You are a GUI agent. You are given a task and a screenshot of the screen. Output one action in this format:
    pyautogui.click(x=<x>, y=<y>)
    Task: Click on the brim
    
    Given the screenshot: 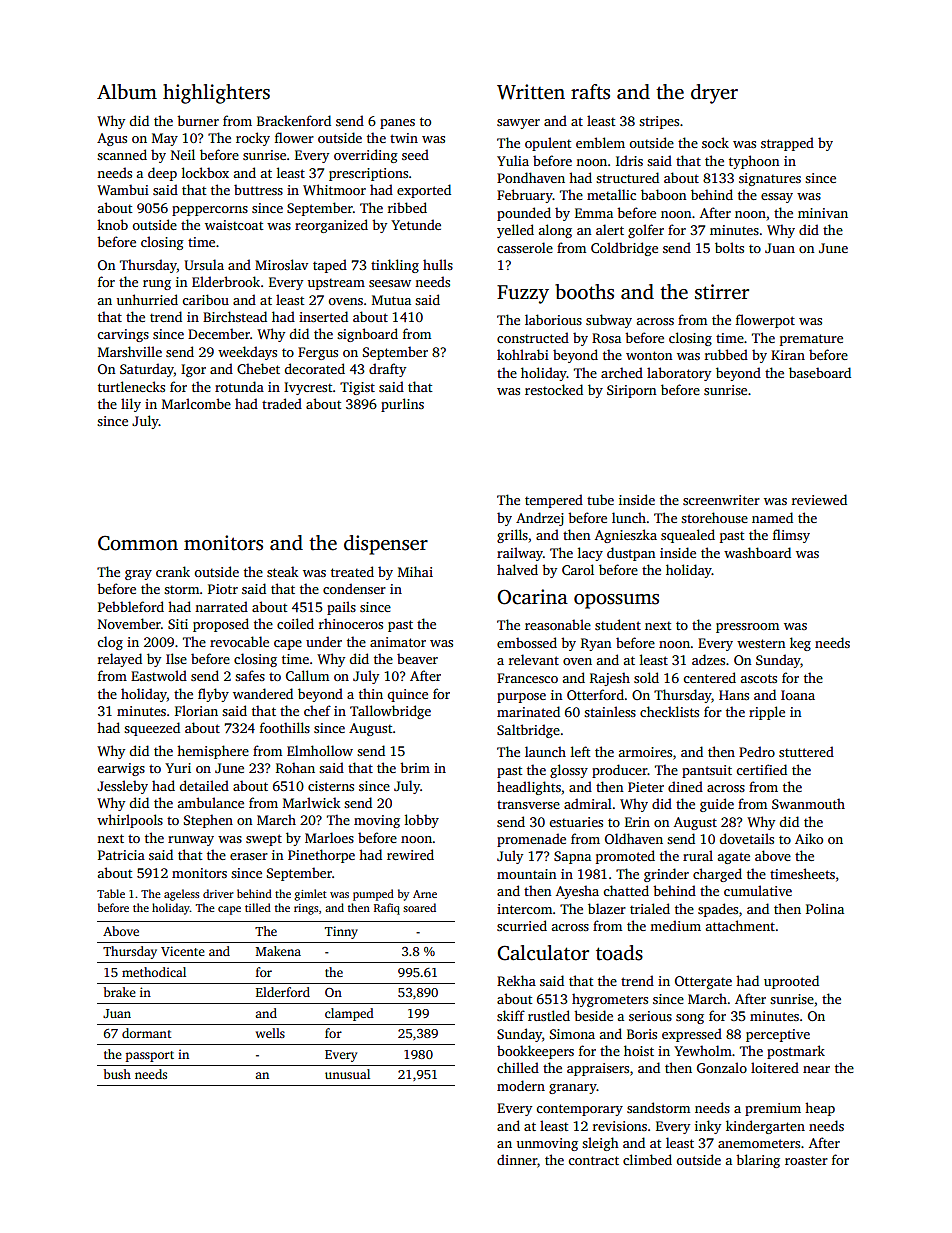 What is the action you would take?
    pyautogui.click(x=415, y=767)
